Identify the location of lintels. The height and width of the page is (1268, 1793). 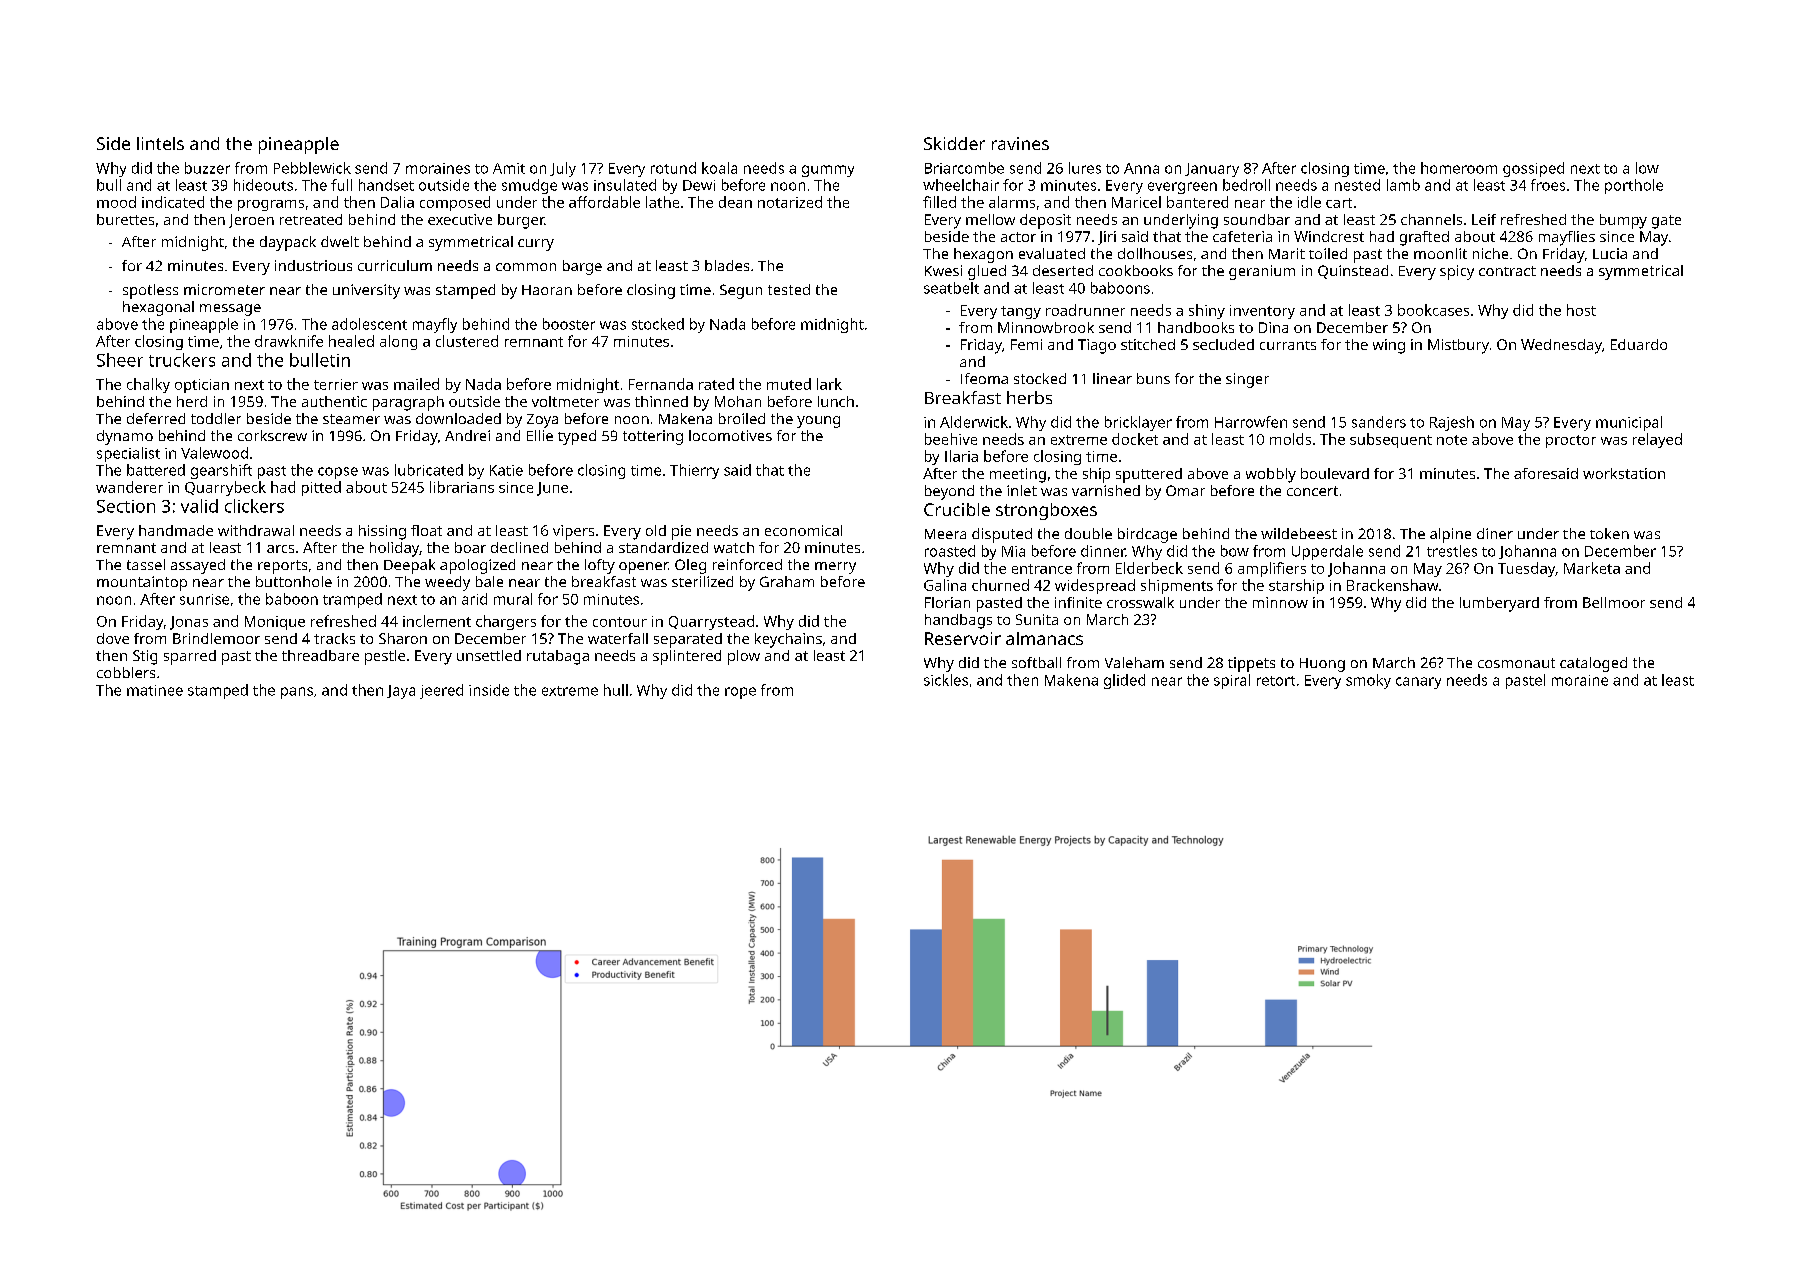
(160, 143).
